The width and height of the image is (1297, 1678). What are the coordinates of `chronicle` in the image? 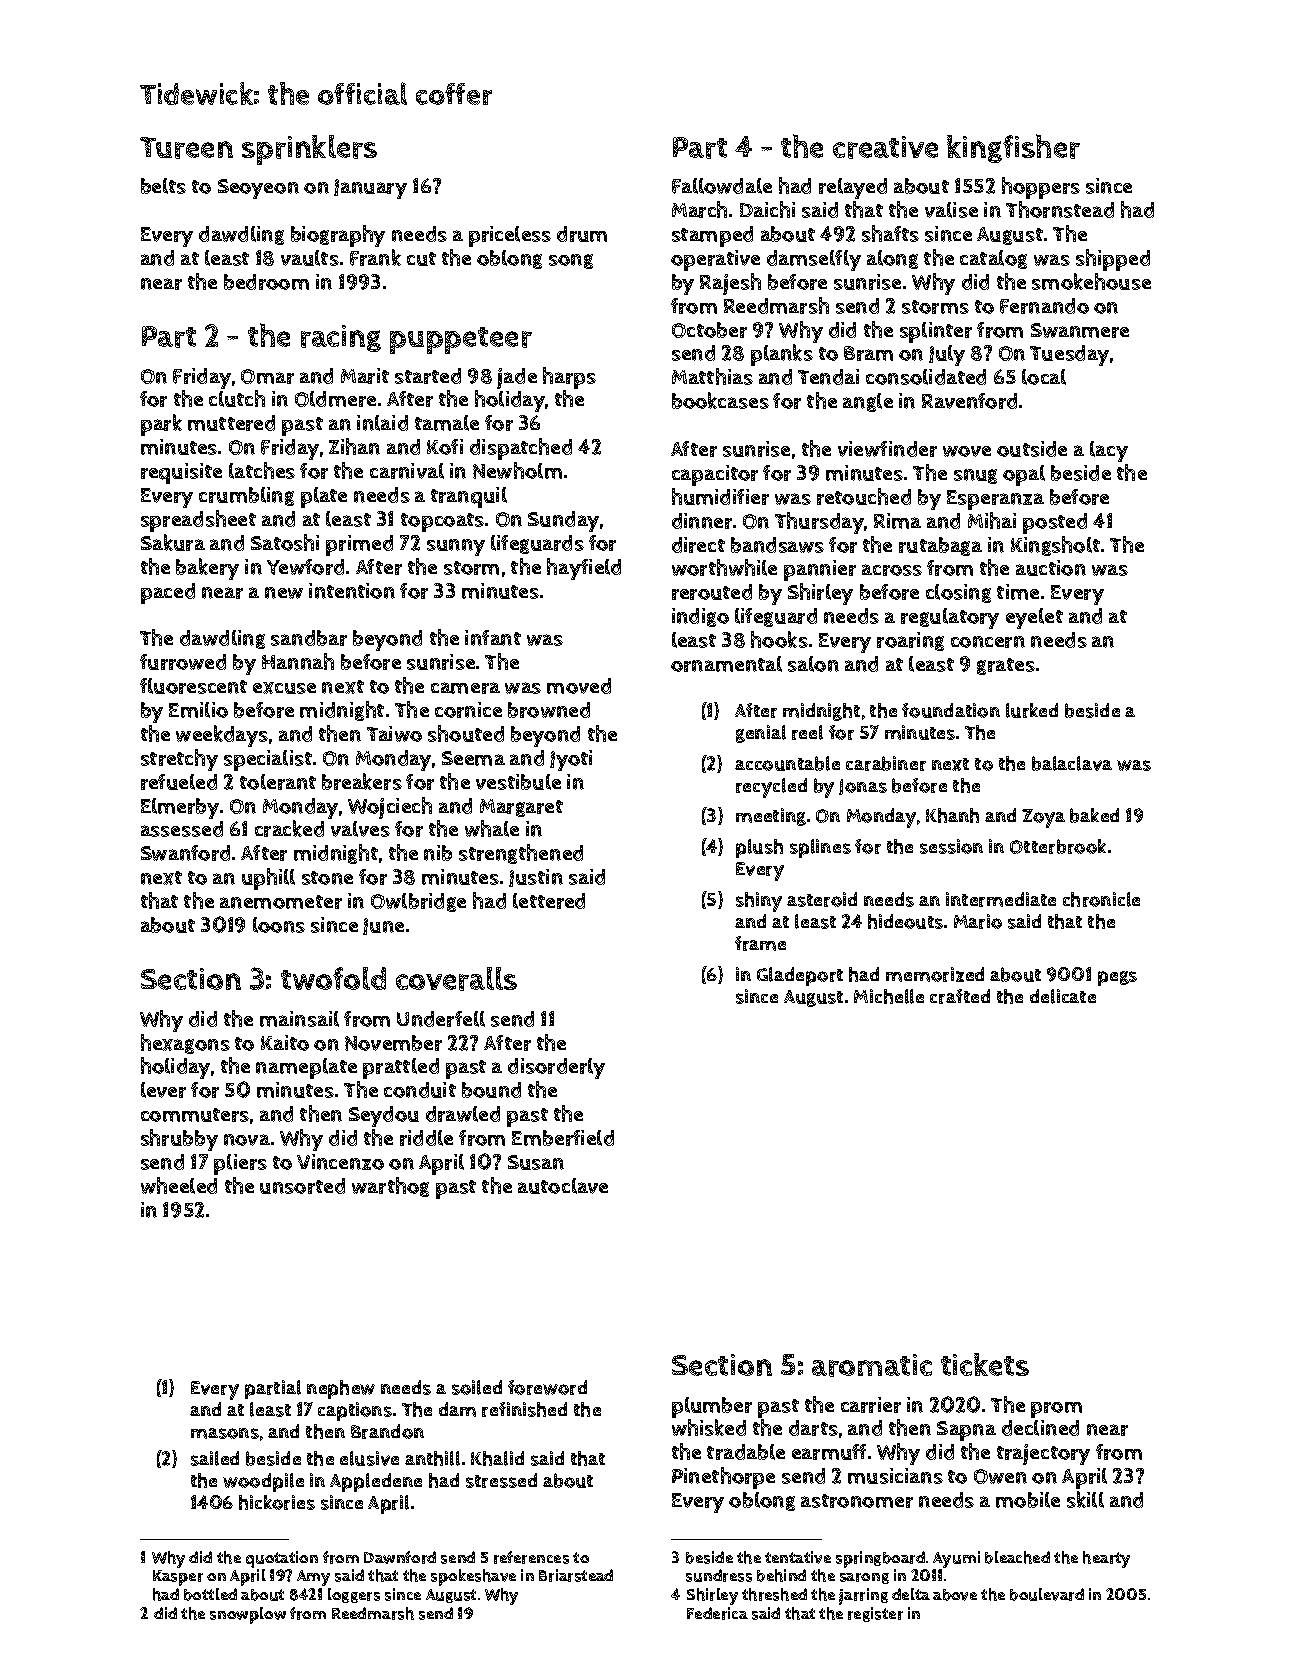 It's located at (1101, 899).
